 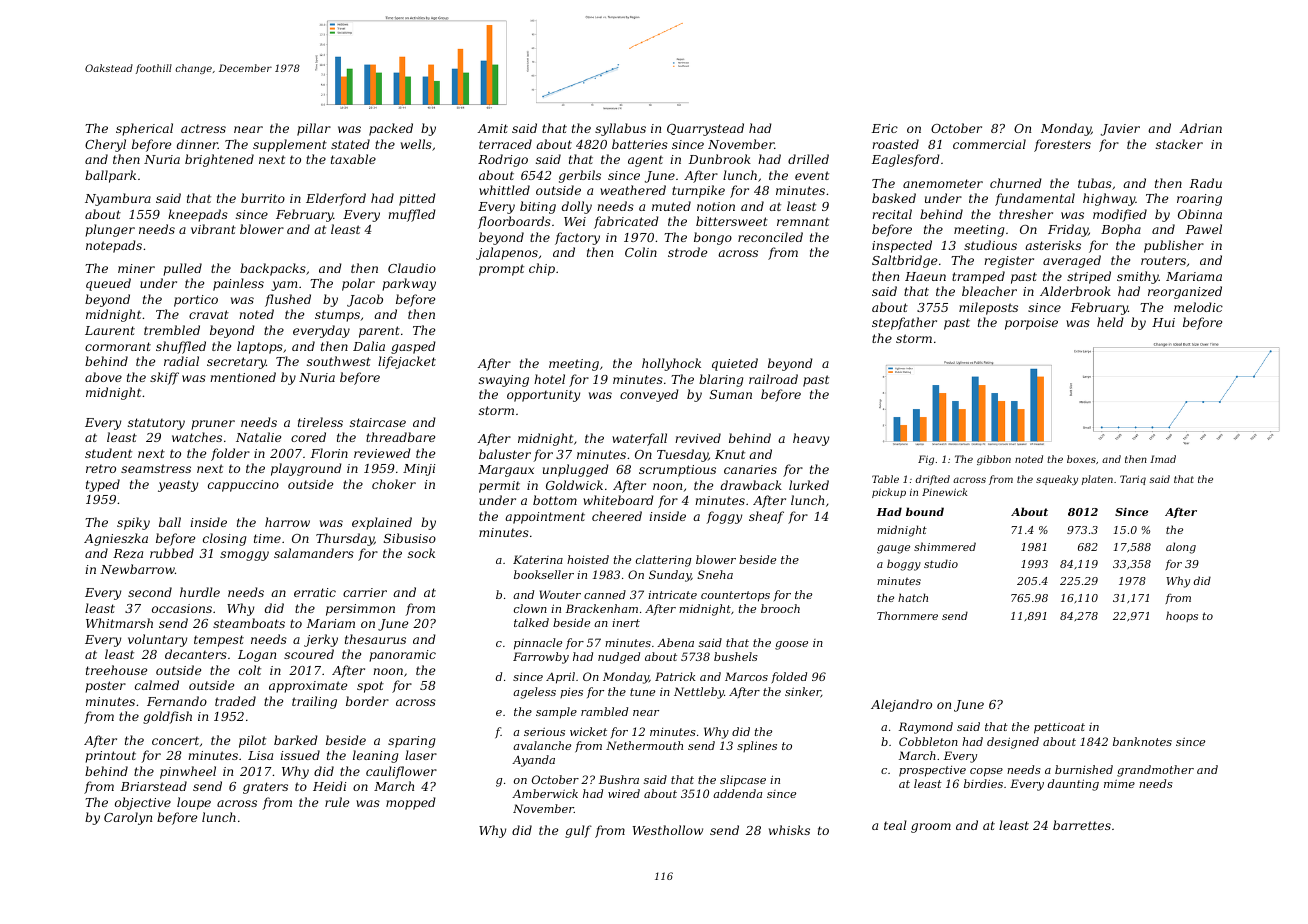 What do you see at coordinates (128, 818) in the screenshot?
I see `Carolyn` at bounding box center [128, 818].
